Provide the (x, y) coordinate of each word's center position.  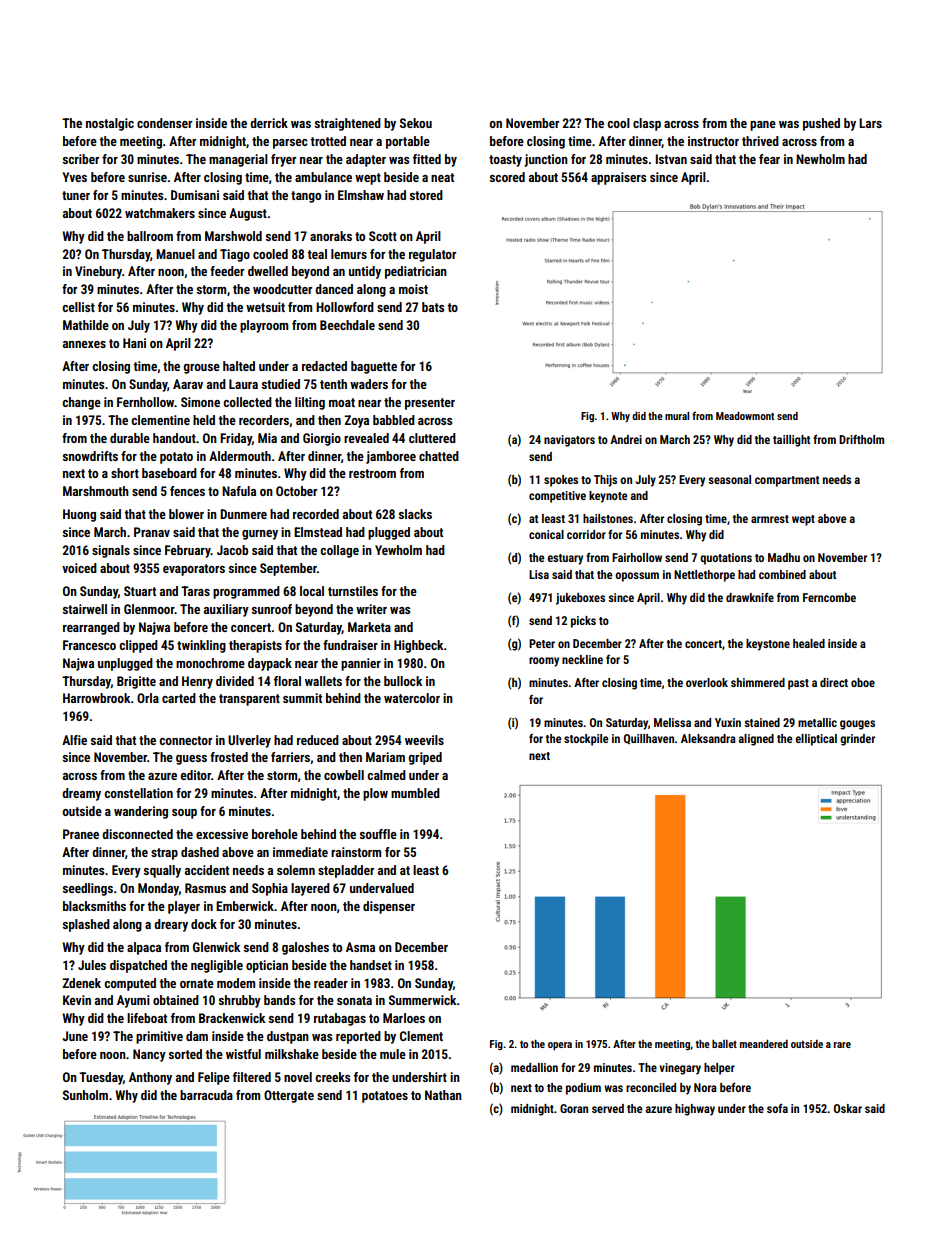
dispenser (389, 907)
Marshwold (233, 236)
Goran (574, 1108)
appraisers (618, 178)
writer (371, 609)
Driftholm (861, 439)
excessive (222, 834)
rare (842, 1045)
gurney (260, 535)
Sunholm (85, 1095)
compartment (787, 481)
